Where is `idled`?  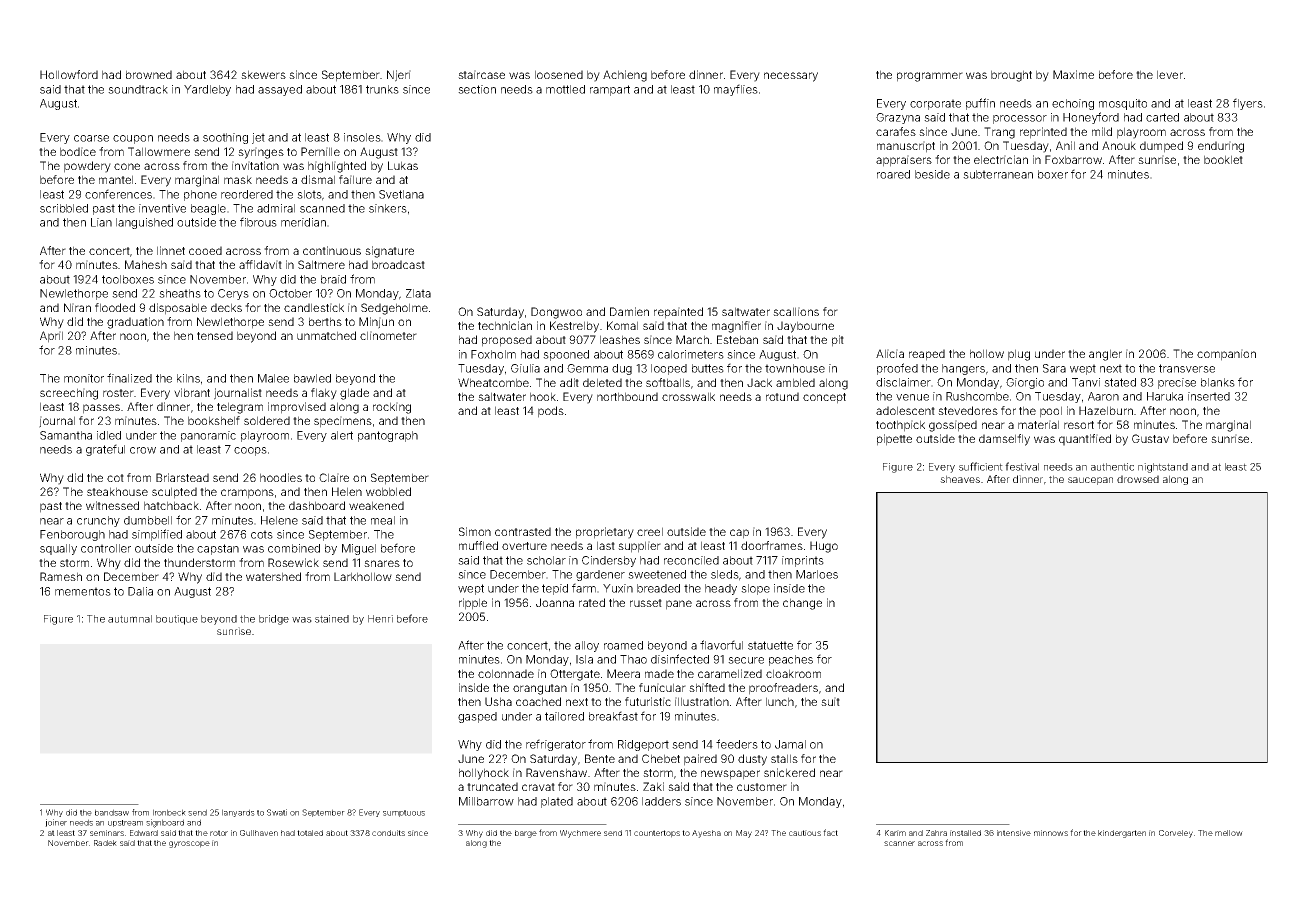
idled is located at coordinates (109, 435).
